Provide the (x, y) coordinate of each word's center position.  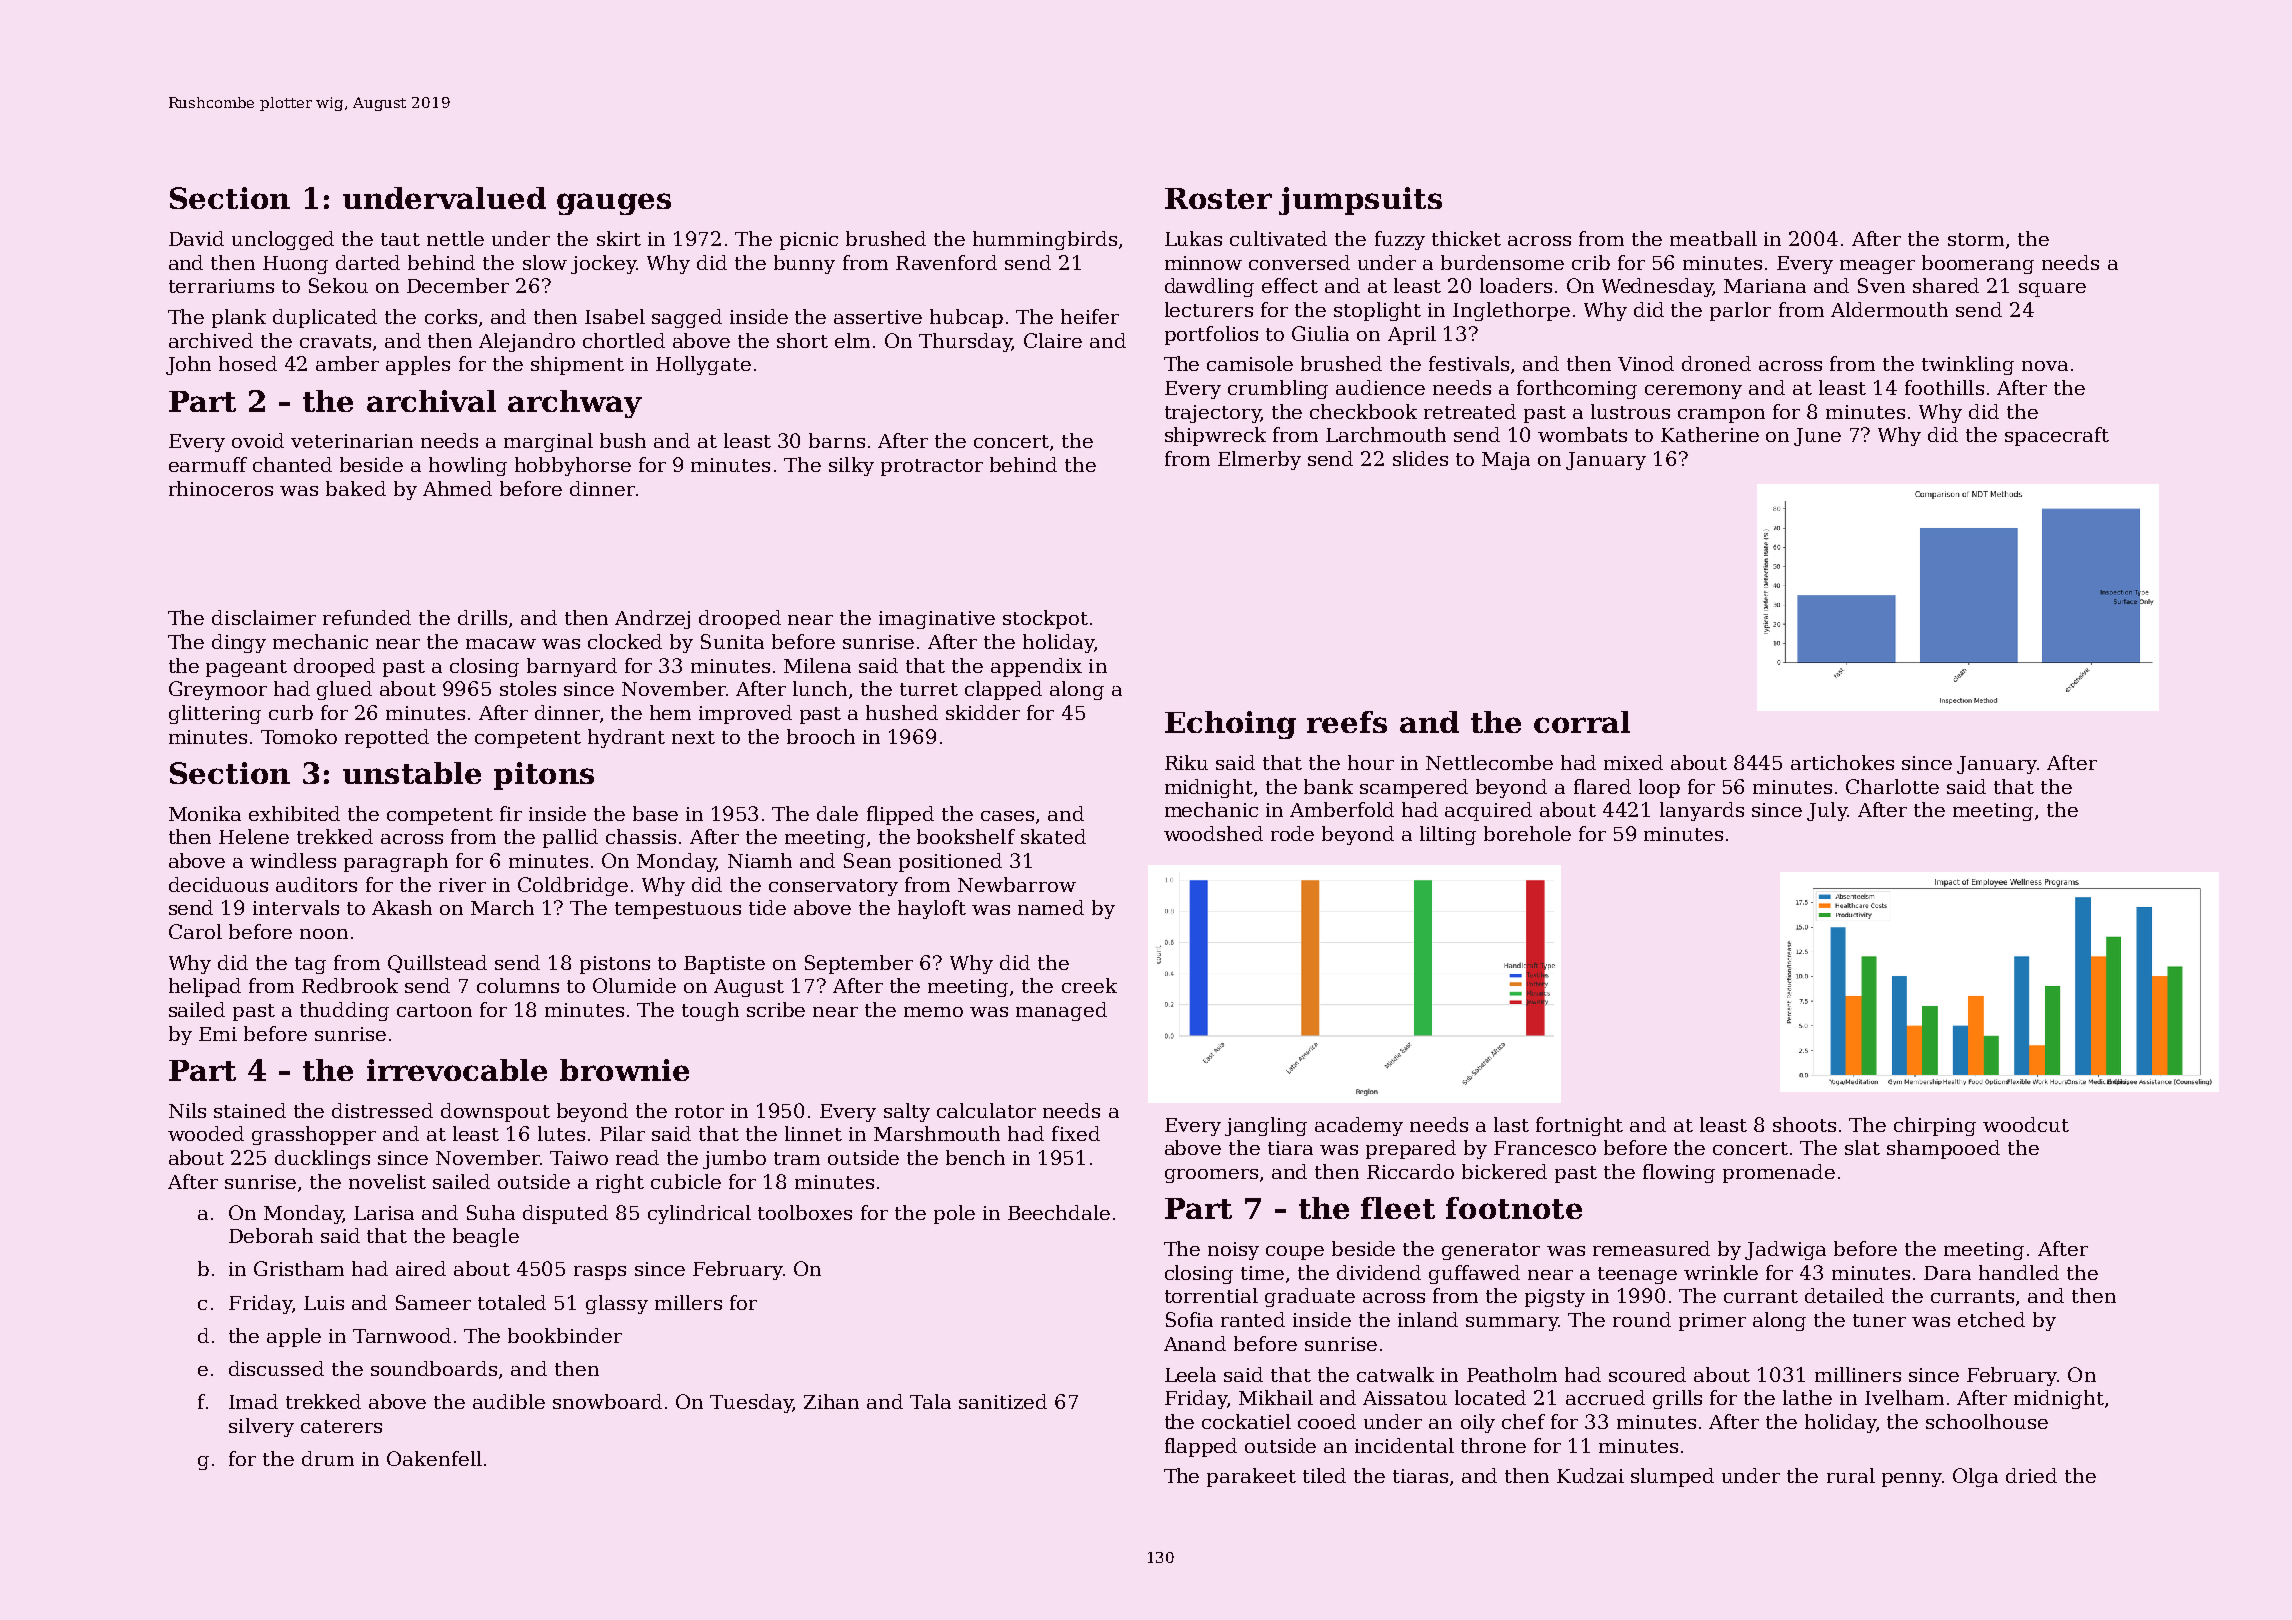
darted (368, 262)
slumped (1672, 1477)
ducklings (322, 1159)
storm (1976, 239)
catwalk (1395, 1374)
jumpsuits (1360, 201)
